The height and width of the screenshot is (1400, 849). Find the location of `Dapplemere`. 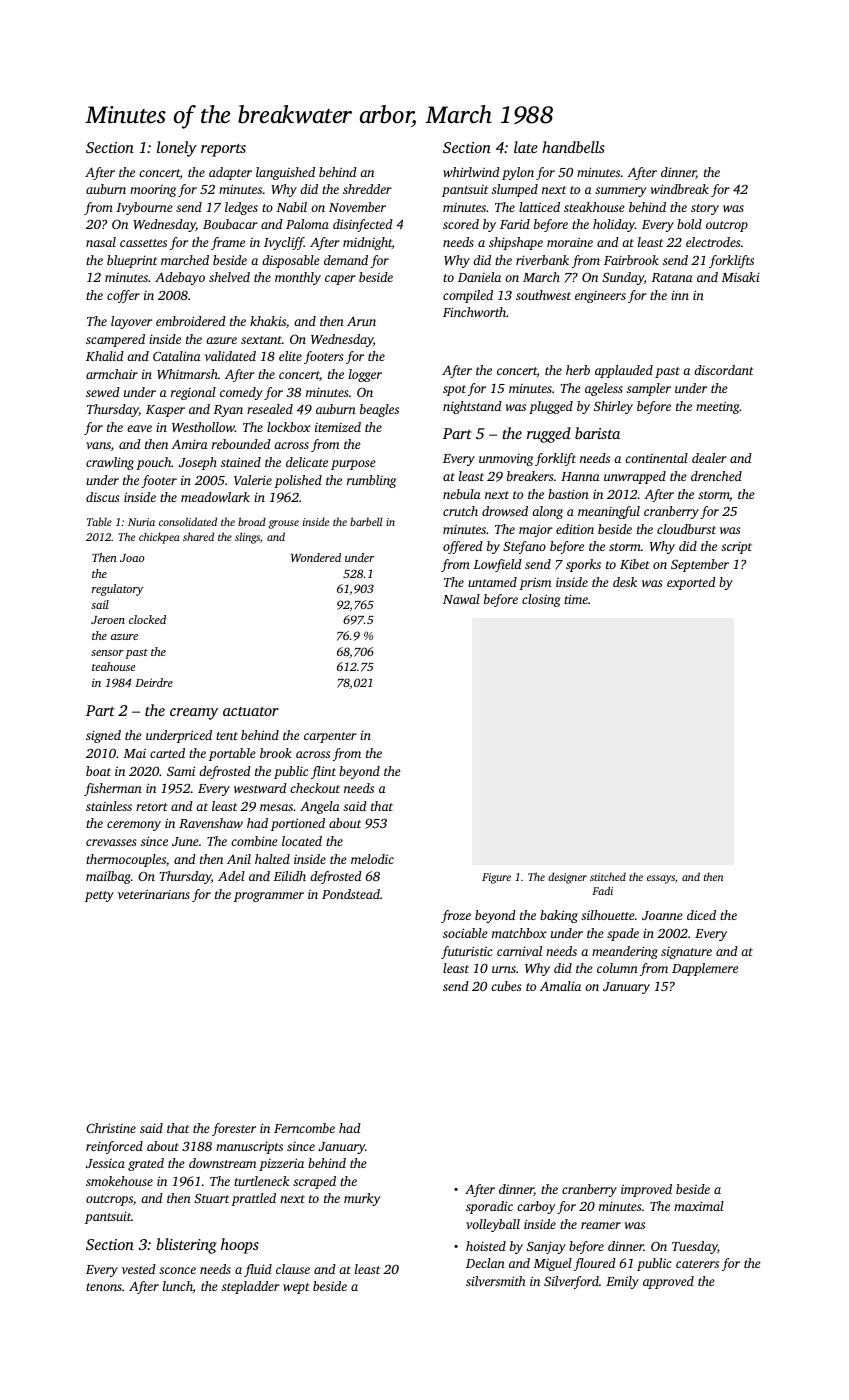

Dapplemere is located at coordinates (705, 969).
